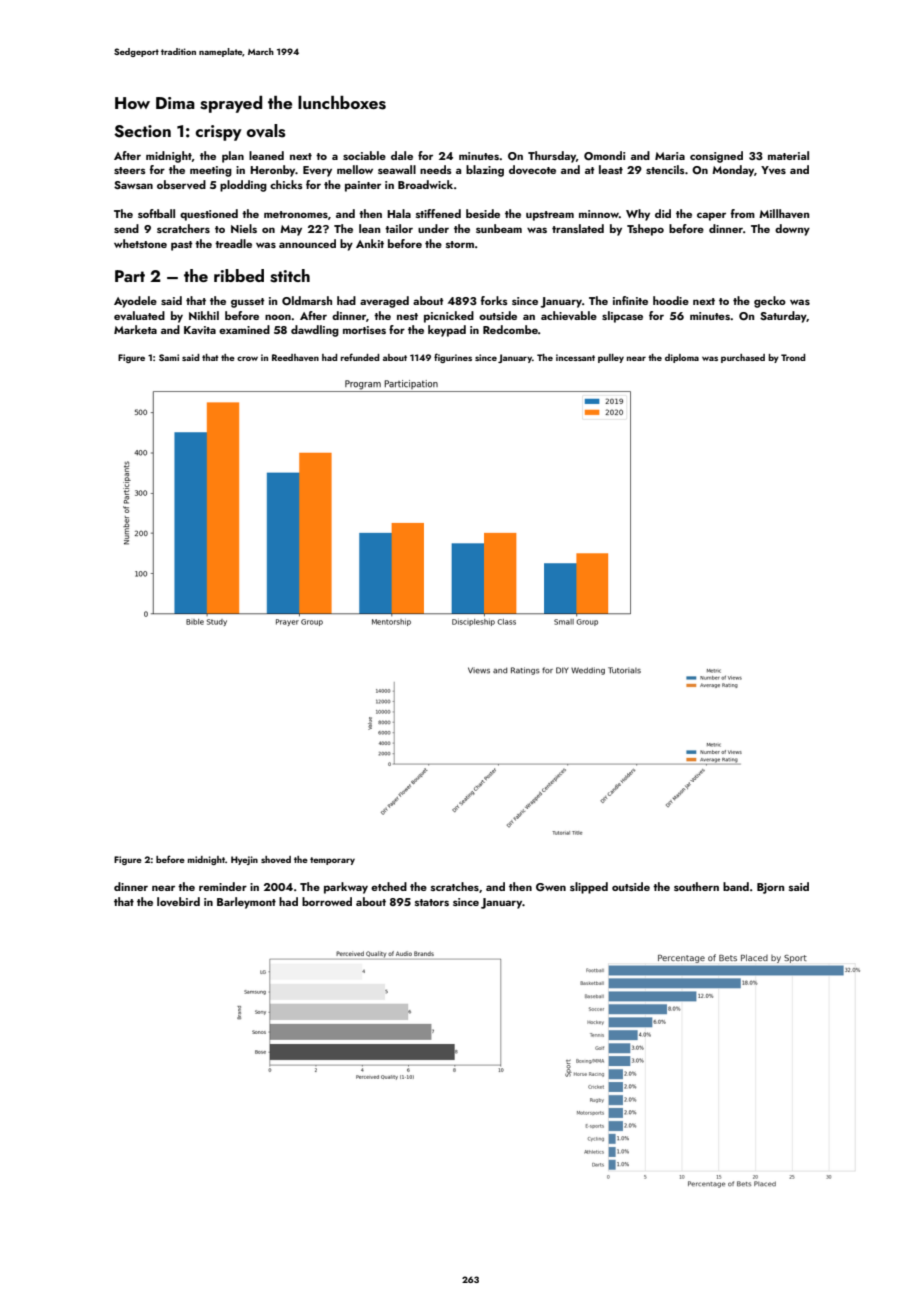 The width and height of the image is (924, 1308). What do you see at coordinates (169, 357) in the image?
I see `Sami` at bounding box center [169, 357].
